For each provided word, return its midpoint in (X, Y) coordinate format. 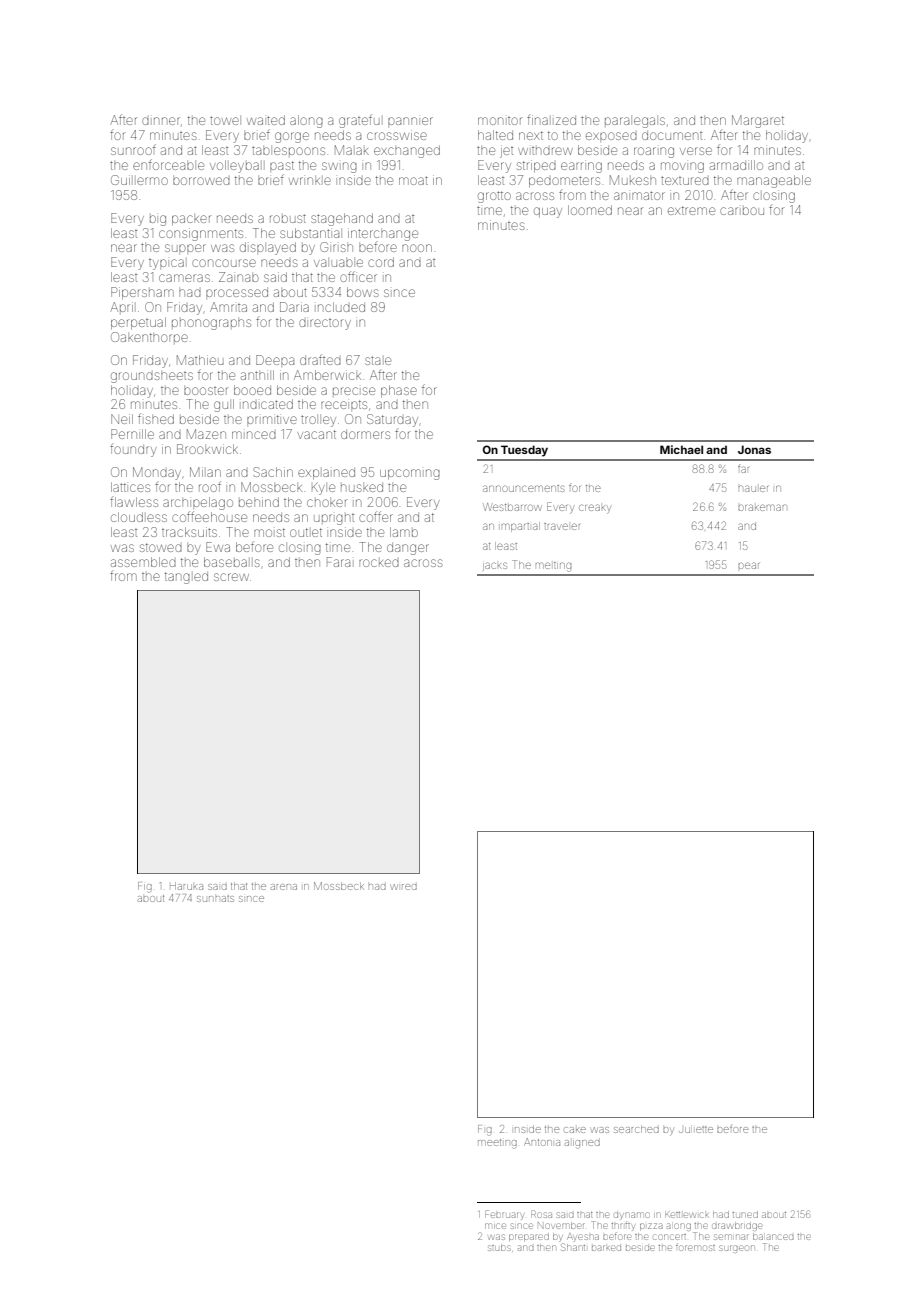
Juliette (696, 1129)
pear (748, 565)
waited (266, 120)
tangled (186, 578)
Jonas (754, 449)
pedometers (564, 182)
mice (495, 1226)
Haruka (186, 886)
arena (284, 887)
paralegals (635, 122)
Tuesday (524, 451)
